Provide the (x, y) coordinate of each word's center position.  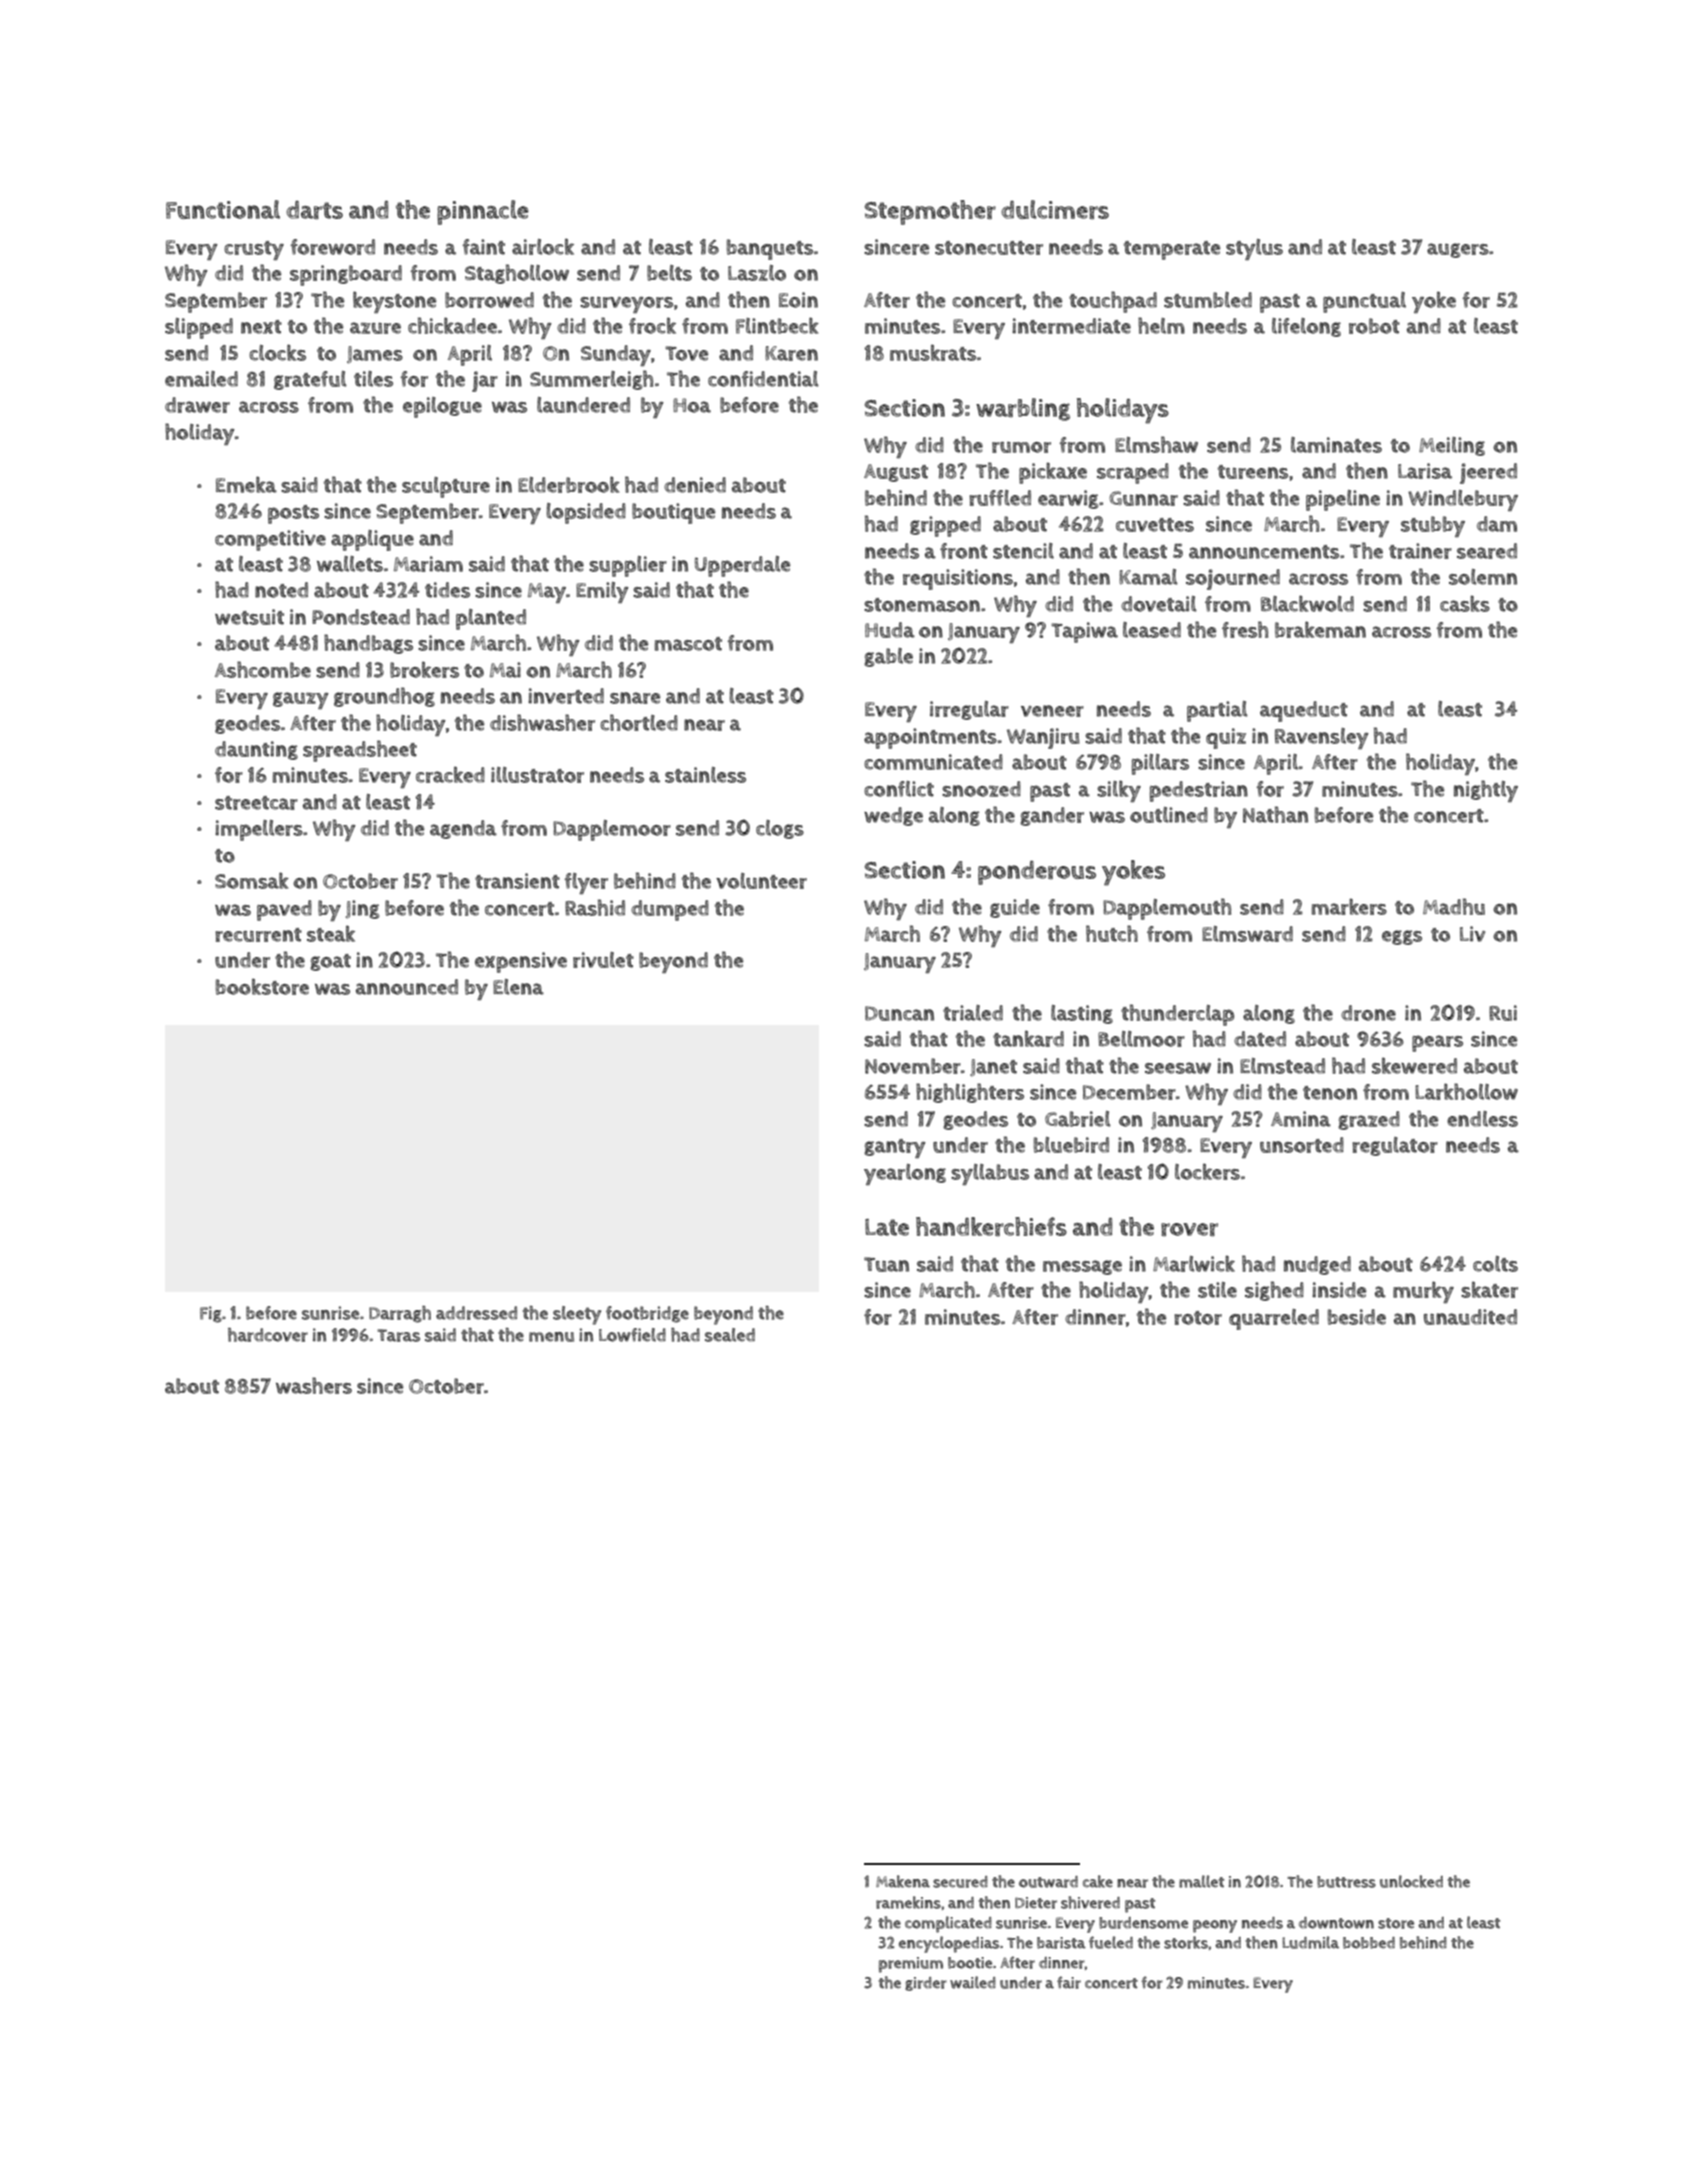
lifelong (1306, 327)
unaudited (1470, 1317)
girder (926, 1984)
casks (1465, 603)
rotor (1198, 1318)
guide (1015, 908)
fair (1069, 1982)
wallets (350, 564)
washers (314, 1385)
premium (911, 1965)
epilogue (442, 407)
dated (1260, 1039)
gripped (945, 526)
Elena (518, 987)
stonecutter (989, 248)
